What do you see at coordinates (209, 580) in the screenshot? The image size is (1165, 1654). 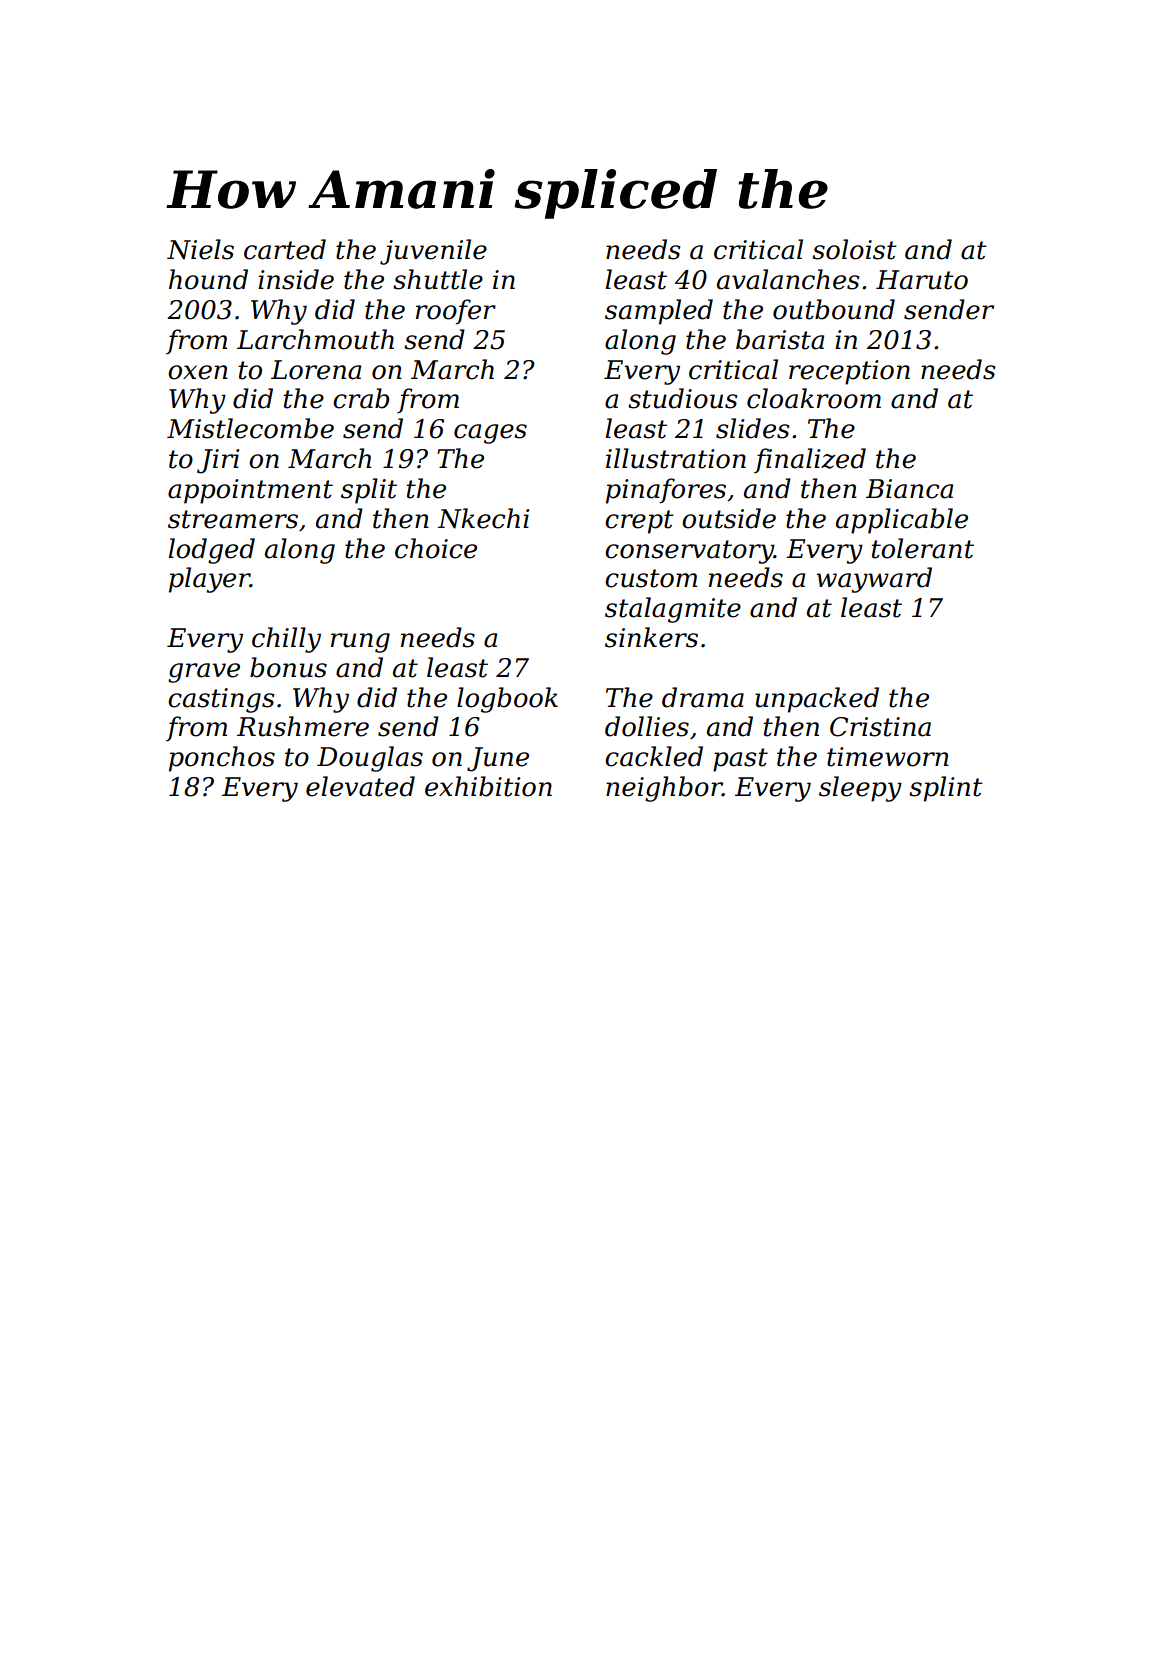 I see `player` at bounding box center [209, 580].
